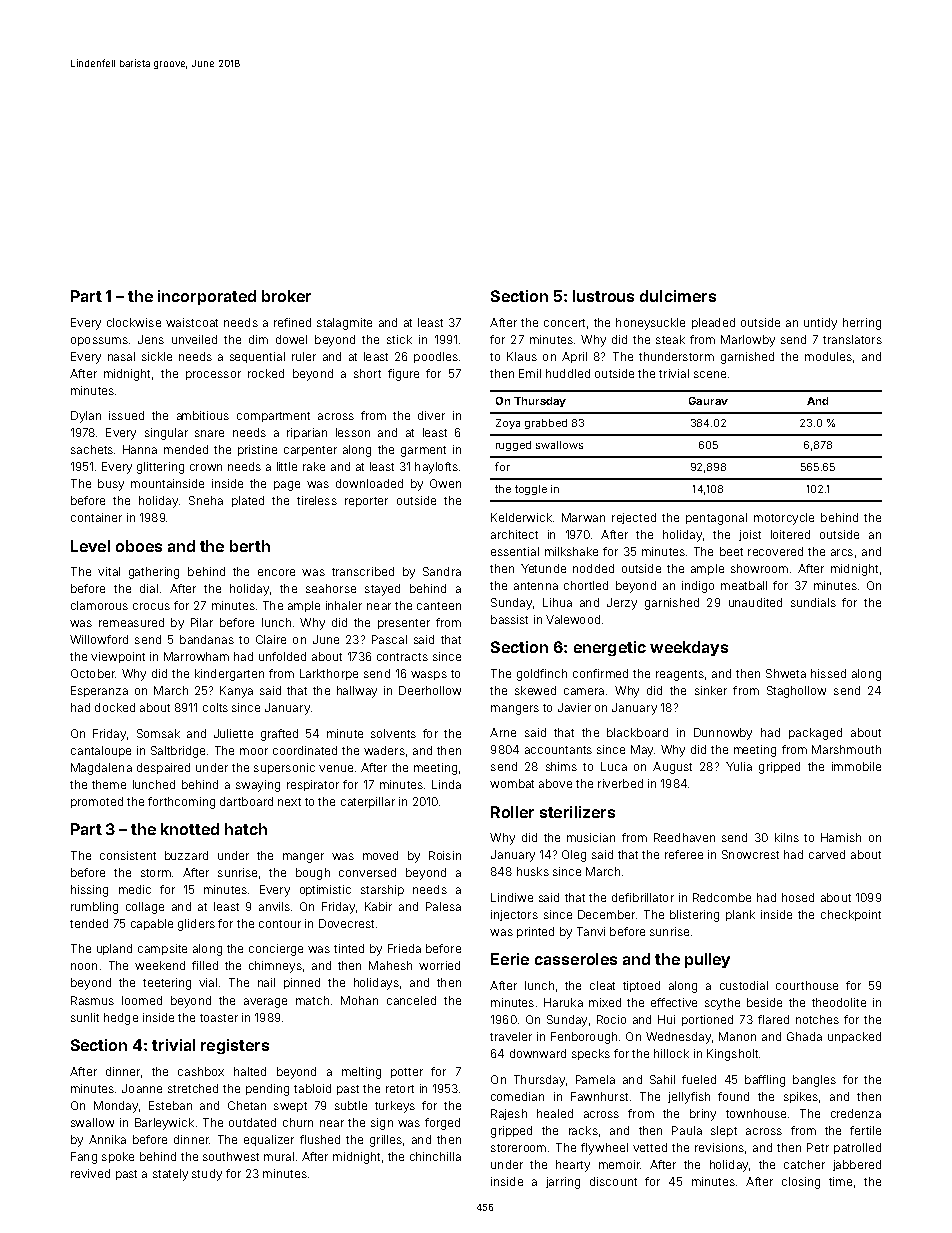 The height and width of the document is (1233, 952). Describe the element at coordinates (219, 1018) in the document. I see `toaster` at that location.
